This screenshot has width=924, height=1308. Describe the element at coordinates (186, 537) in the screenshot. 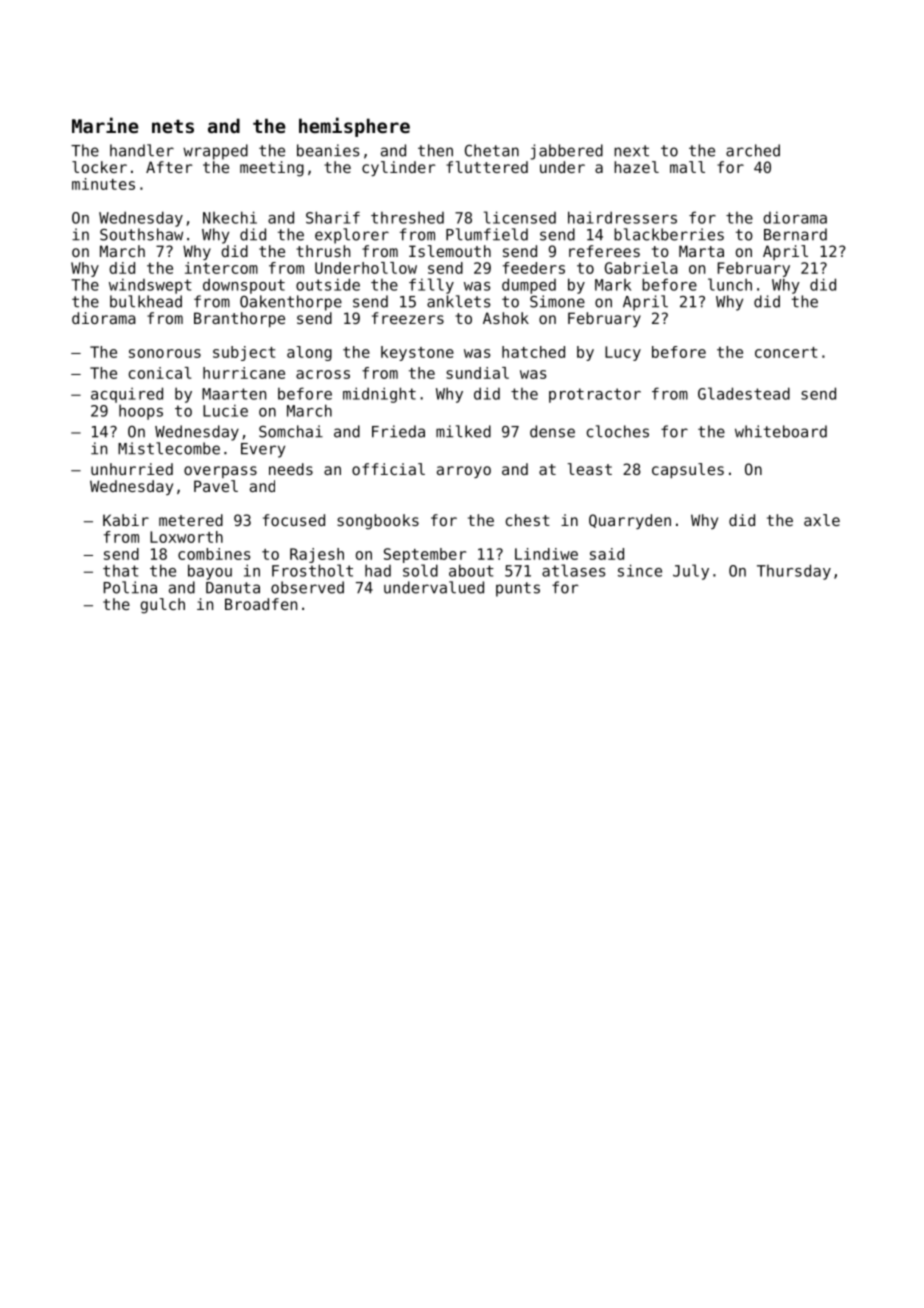

I see `Loxworth` at that location.
